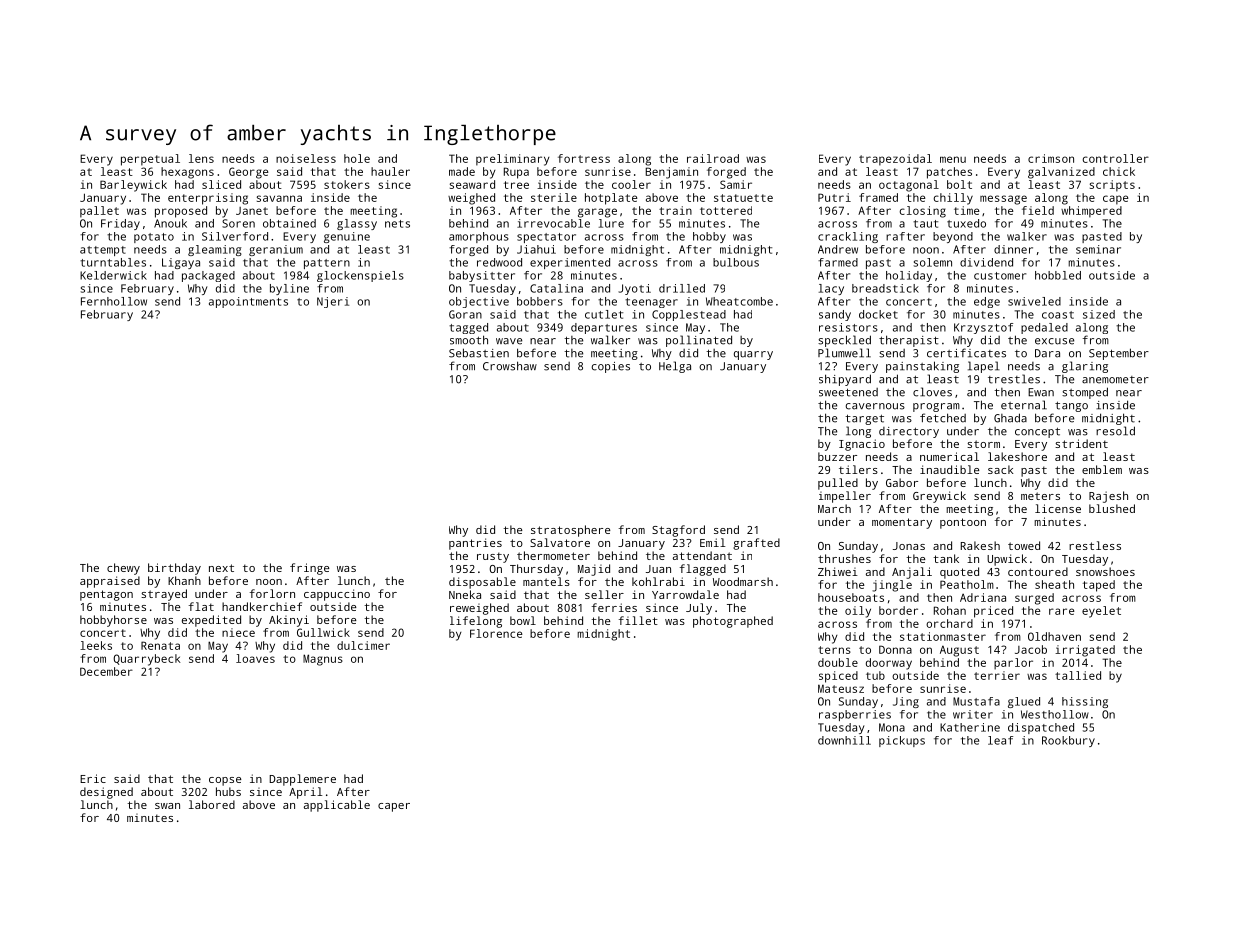  What do you see at coordinates (306, 158) in the screenshot?
I see `noiseless` at bounding box center [306, 158].
